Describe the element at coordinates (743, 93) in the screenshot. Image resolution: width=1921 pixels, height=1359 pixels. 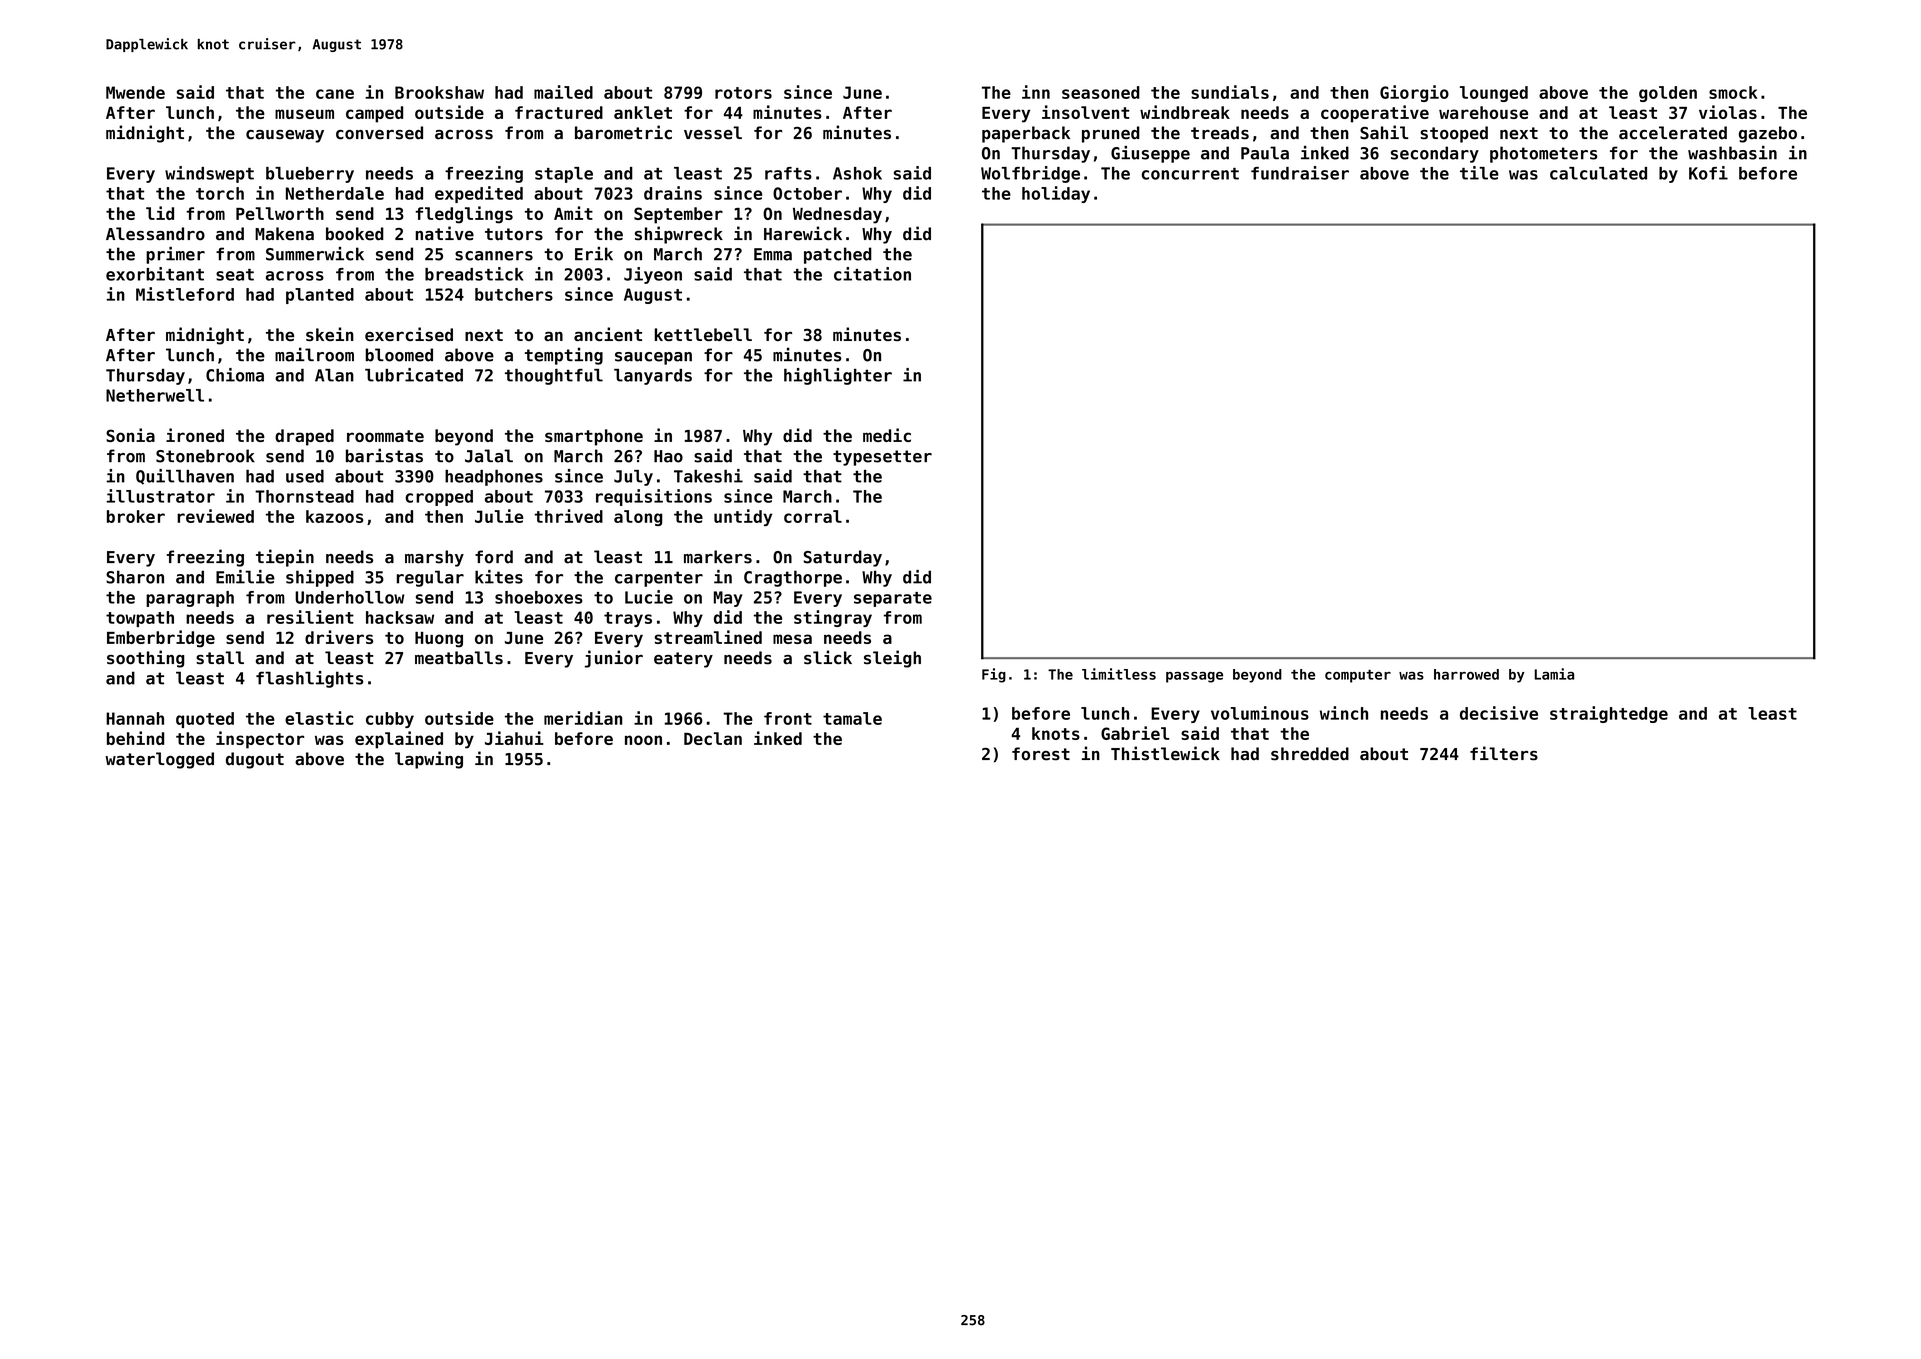
I see `rotors` at that location.
